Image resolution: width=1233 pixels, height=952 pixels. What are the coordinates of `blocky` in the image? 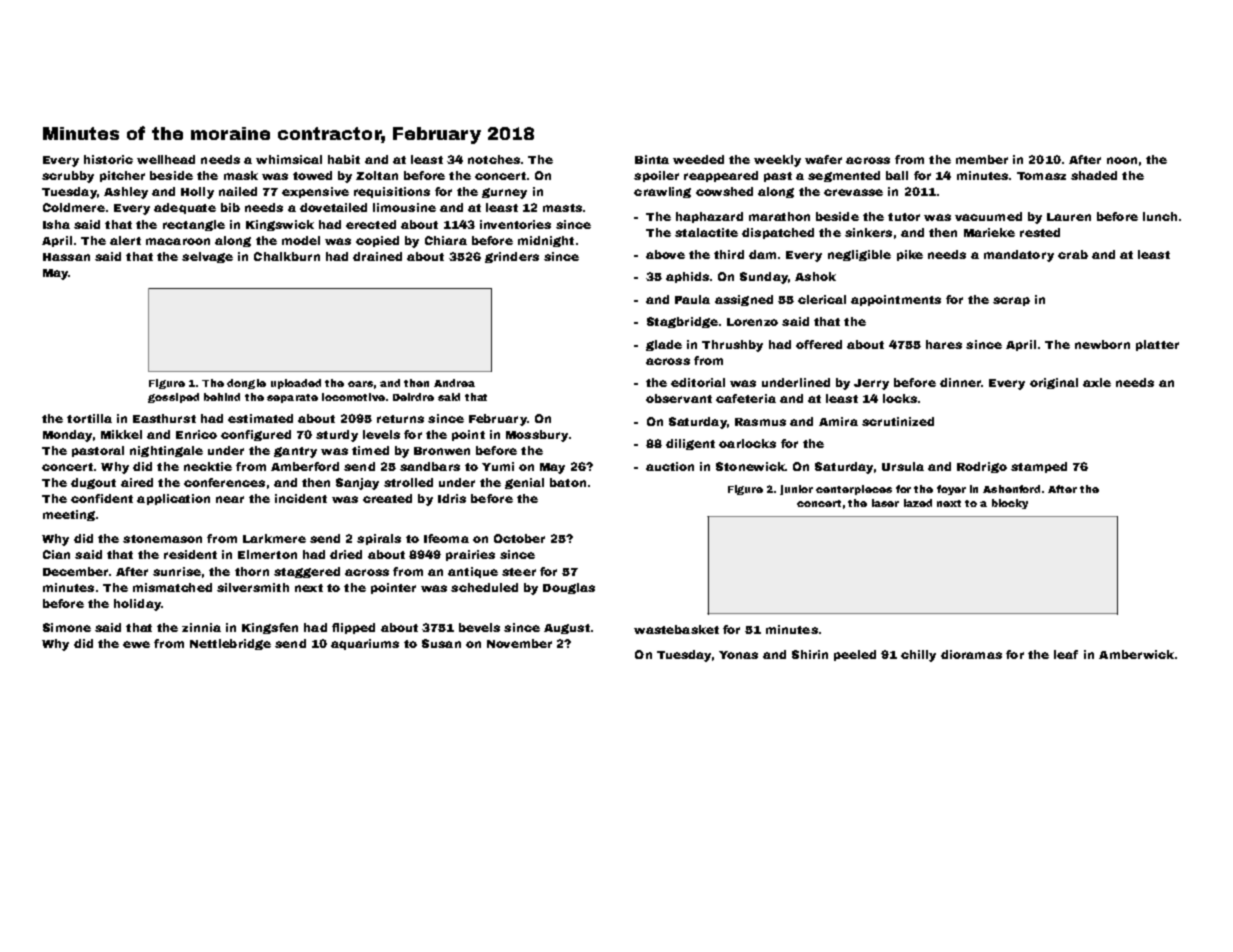 It's located at (1010, 504).
